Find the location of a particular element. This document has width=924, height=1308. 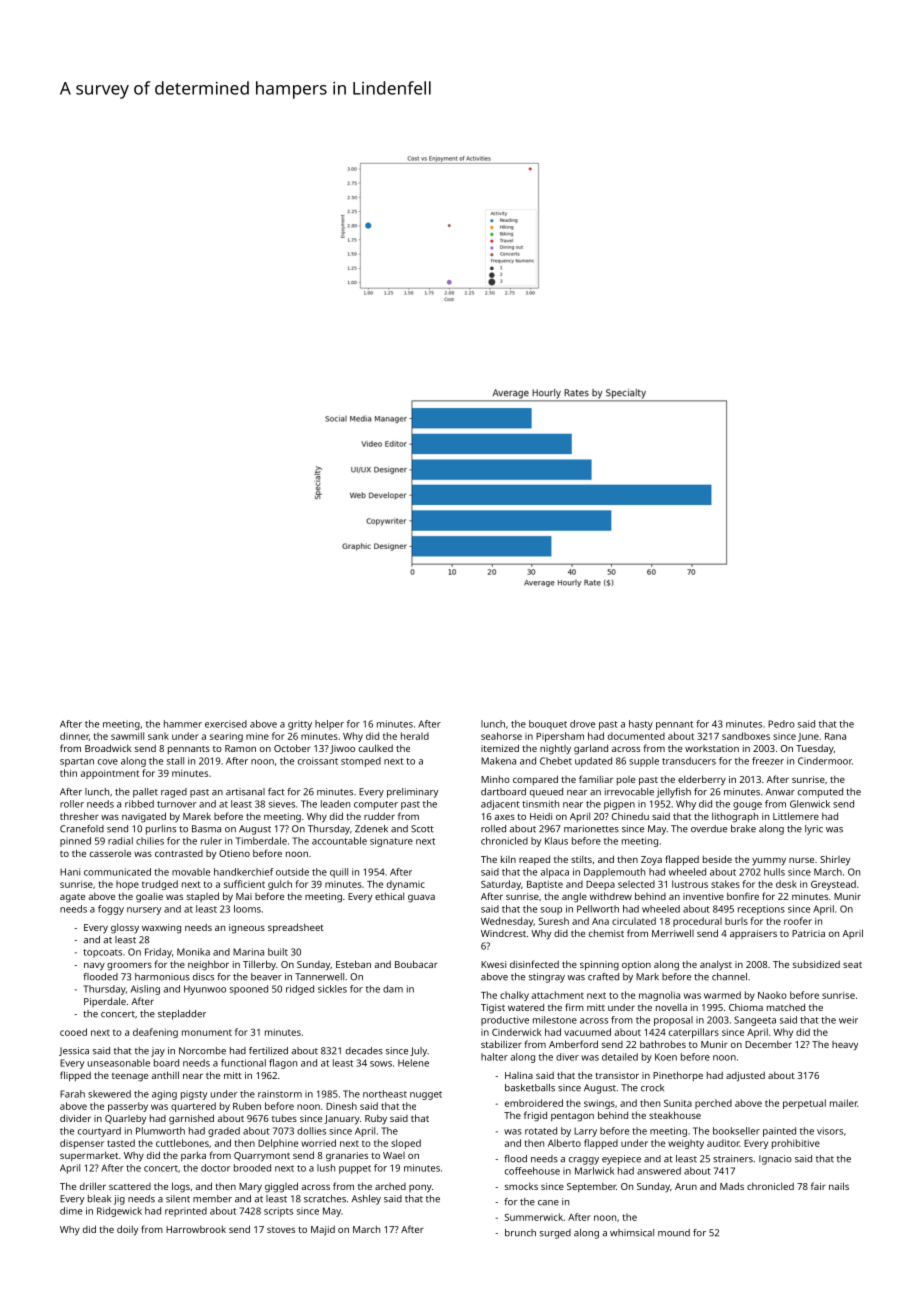

caulked is located at coordinates (376, 748).
